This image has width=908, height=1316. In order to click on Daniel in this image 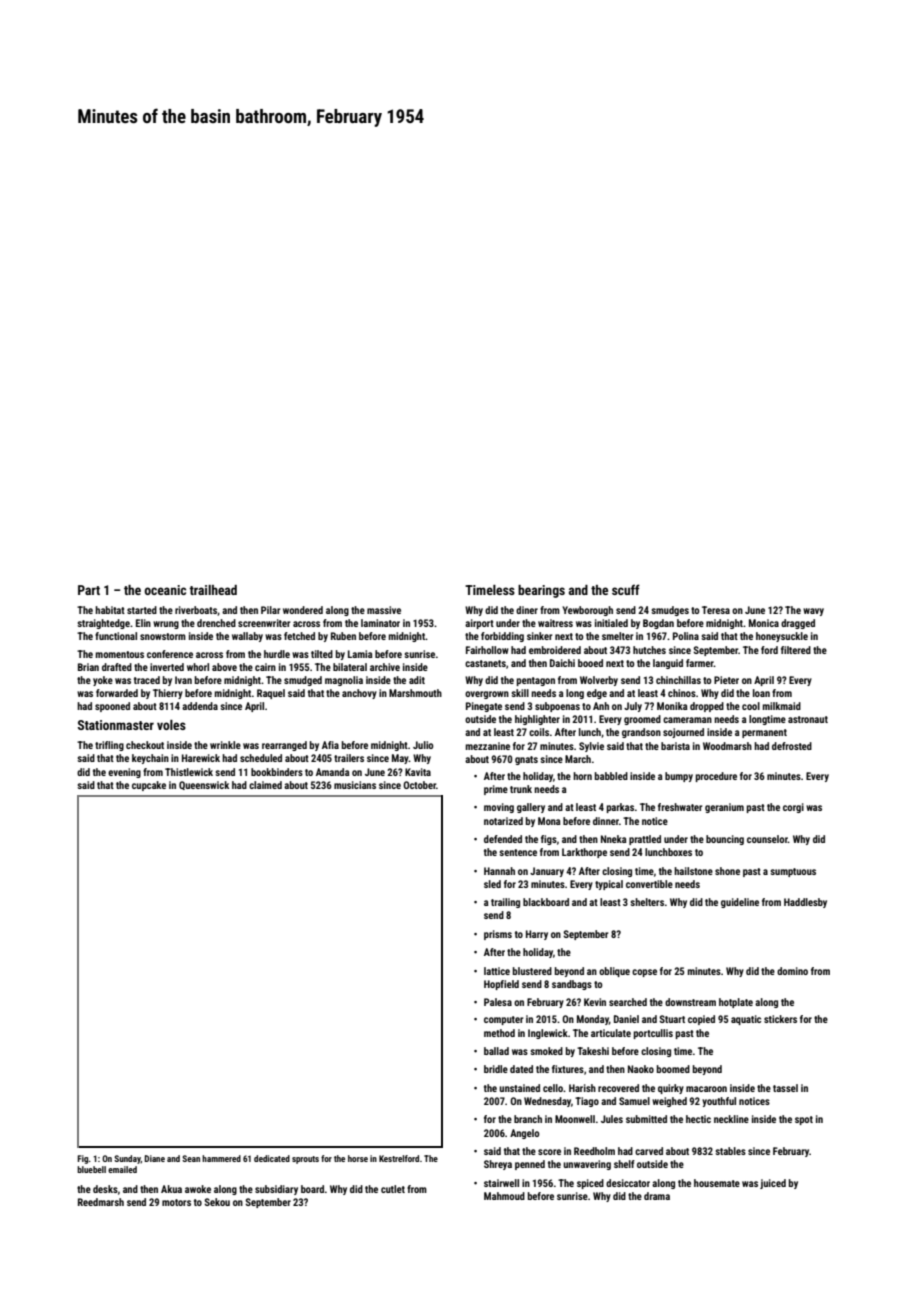, I will do `click(626, 1019)`.
